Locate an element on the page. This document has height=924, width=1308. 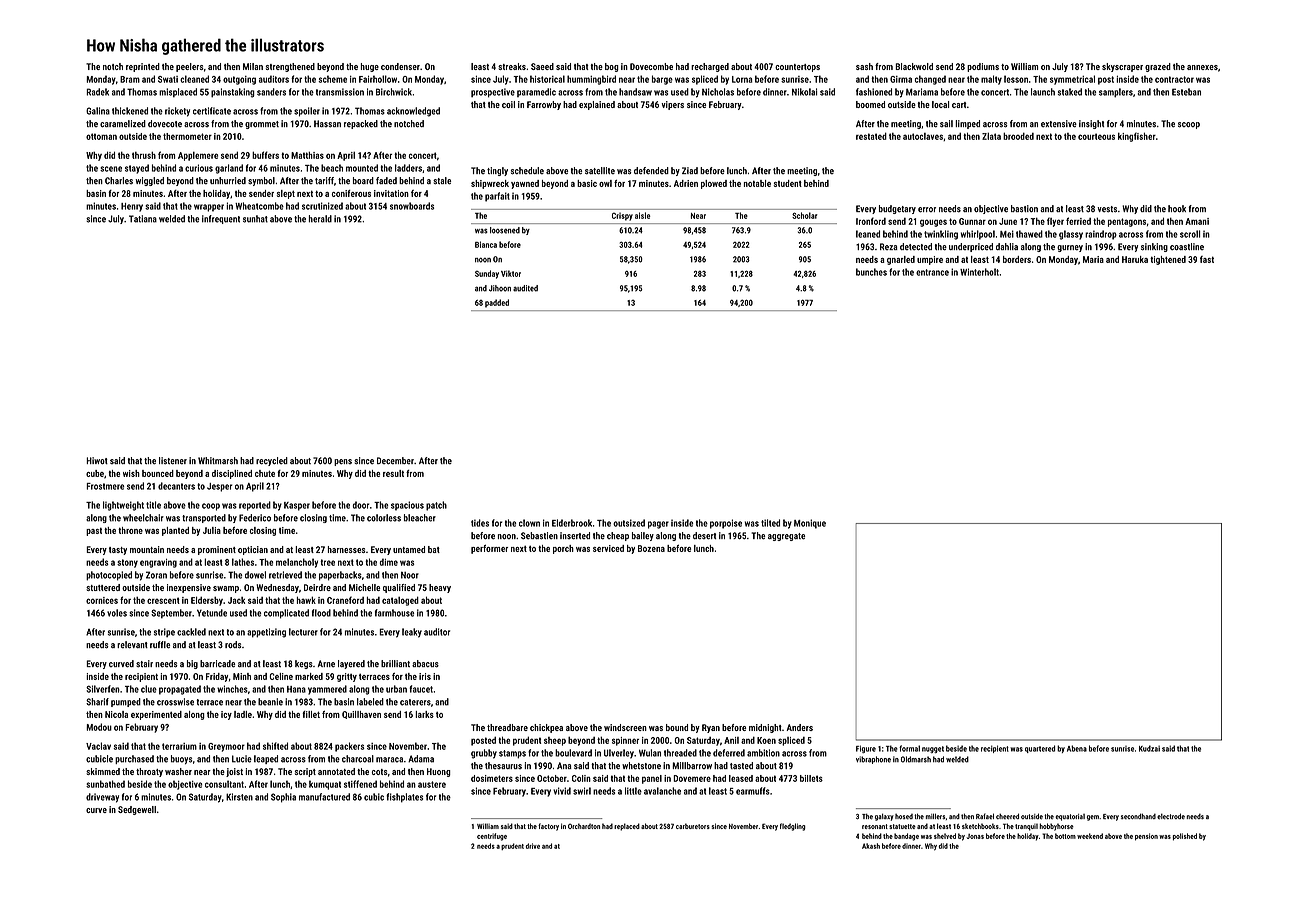
consultant is located at coordinates (224, 784).
